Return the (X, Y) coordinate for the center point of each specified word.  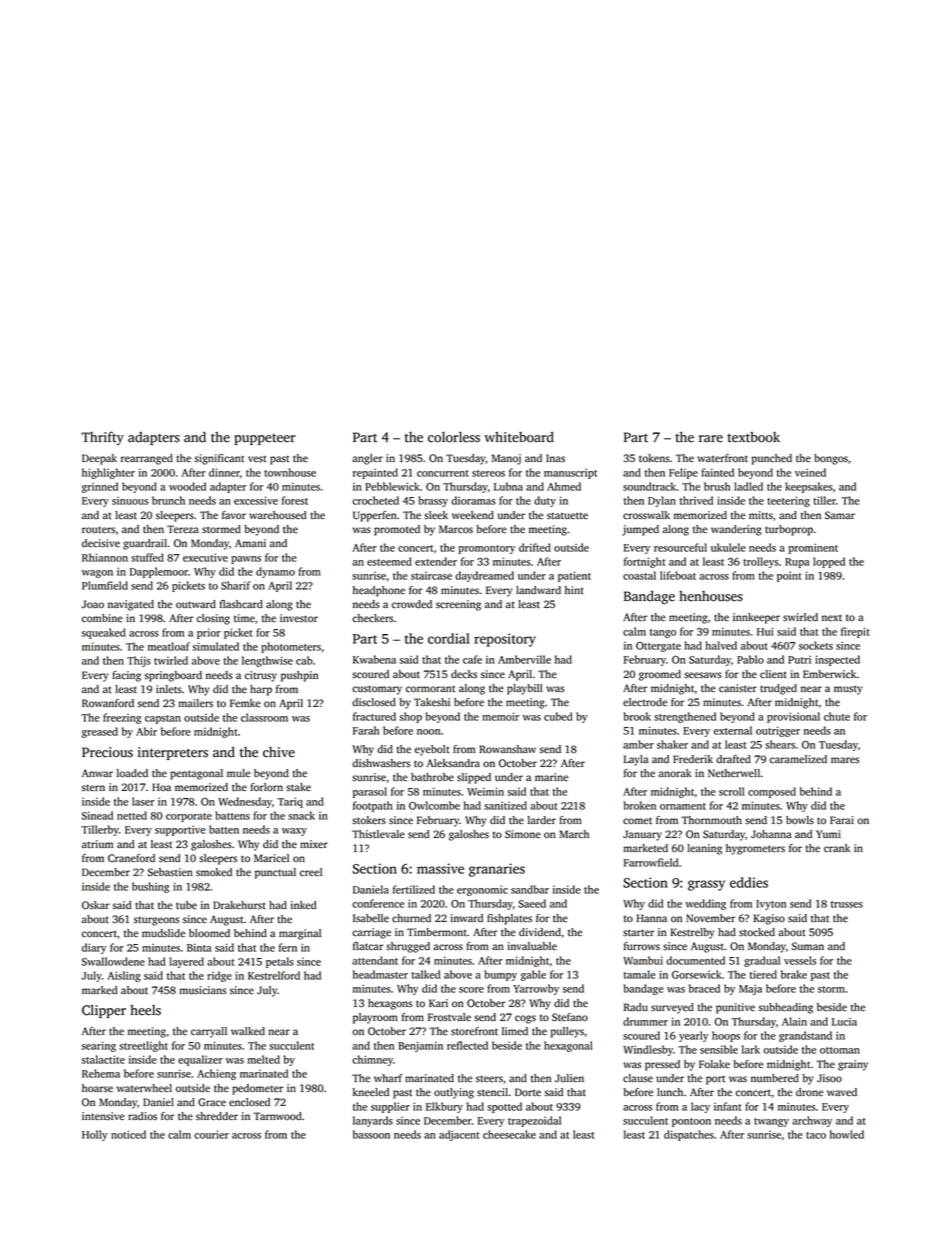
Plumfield (105, 585)
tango (663, 633)
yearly (693, 1036)
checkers (372, 618)
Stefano (570, 1017)
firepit (855, 632)
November (710, 918)
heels (145, 1010)
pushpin (299, 676)
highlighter (108, 473)
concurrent (443, 473)
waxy (294, 832)
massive (440, 868)
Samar (840, 515)
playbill (525, 689)
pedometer (257, 1089)
